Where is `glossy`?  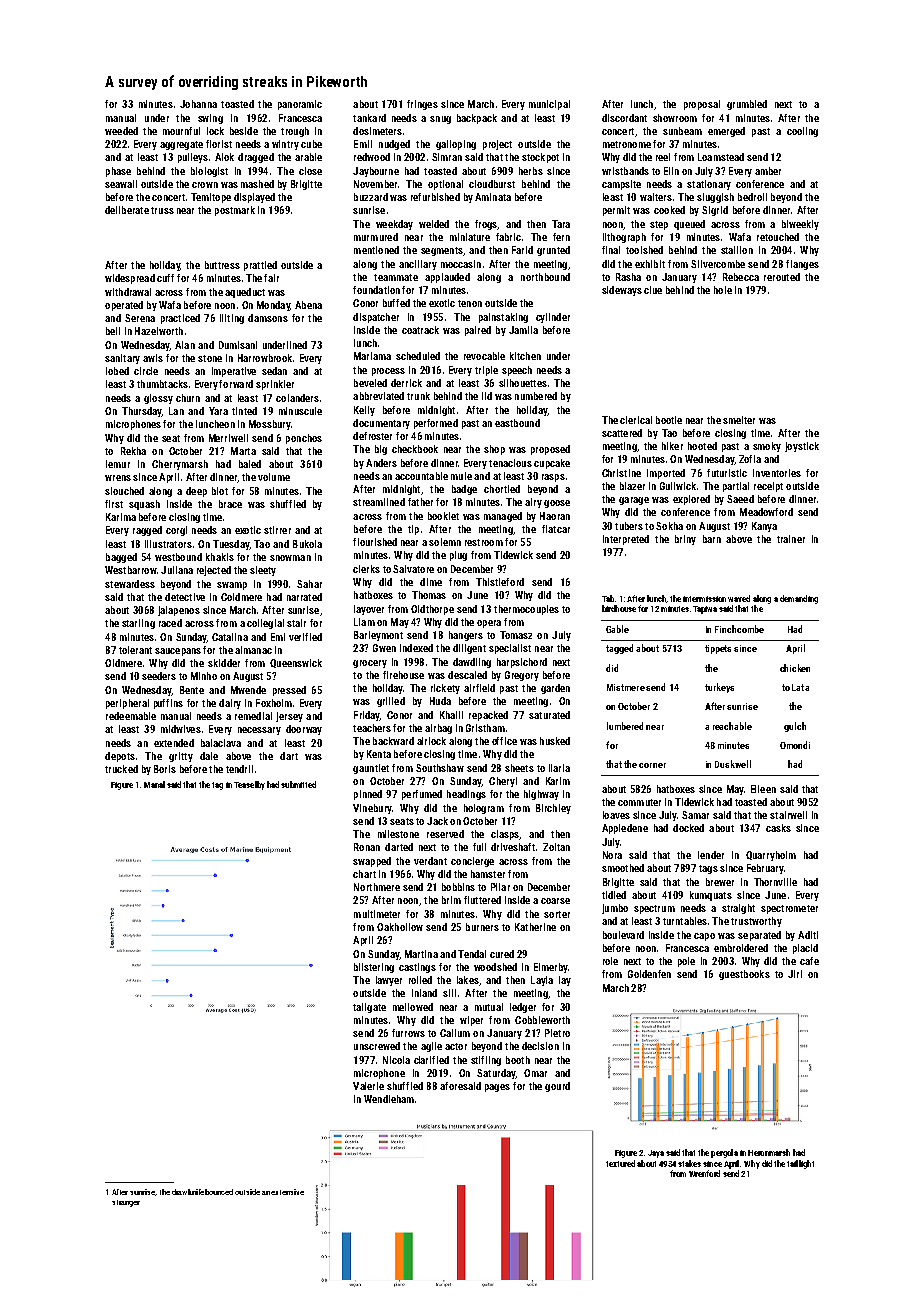 glossy is located at coordinates (158, 399).
